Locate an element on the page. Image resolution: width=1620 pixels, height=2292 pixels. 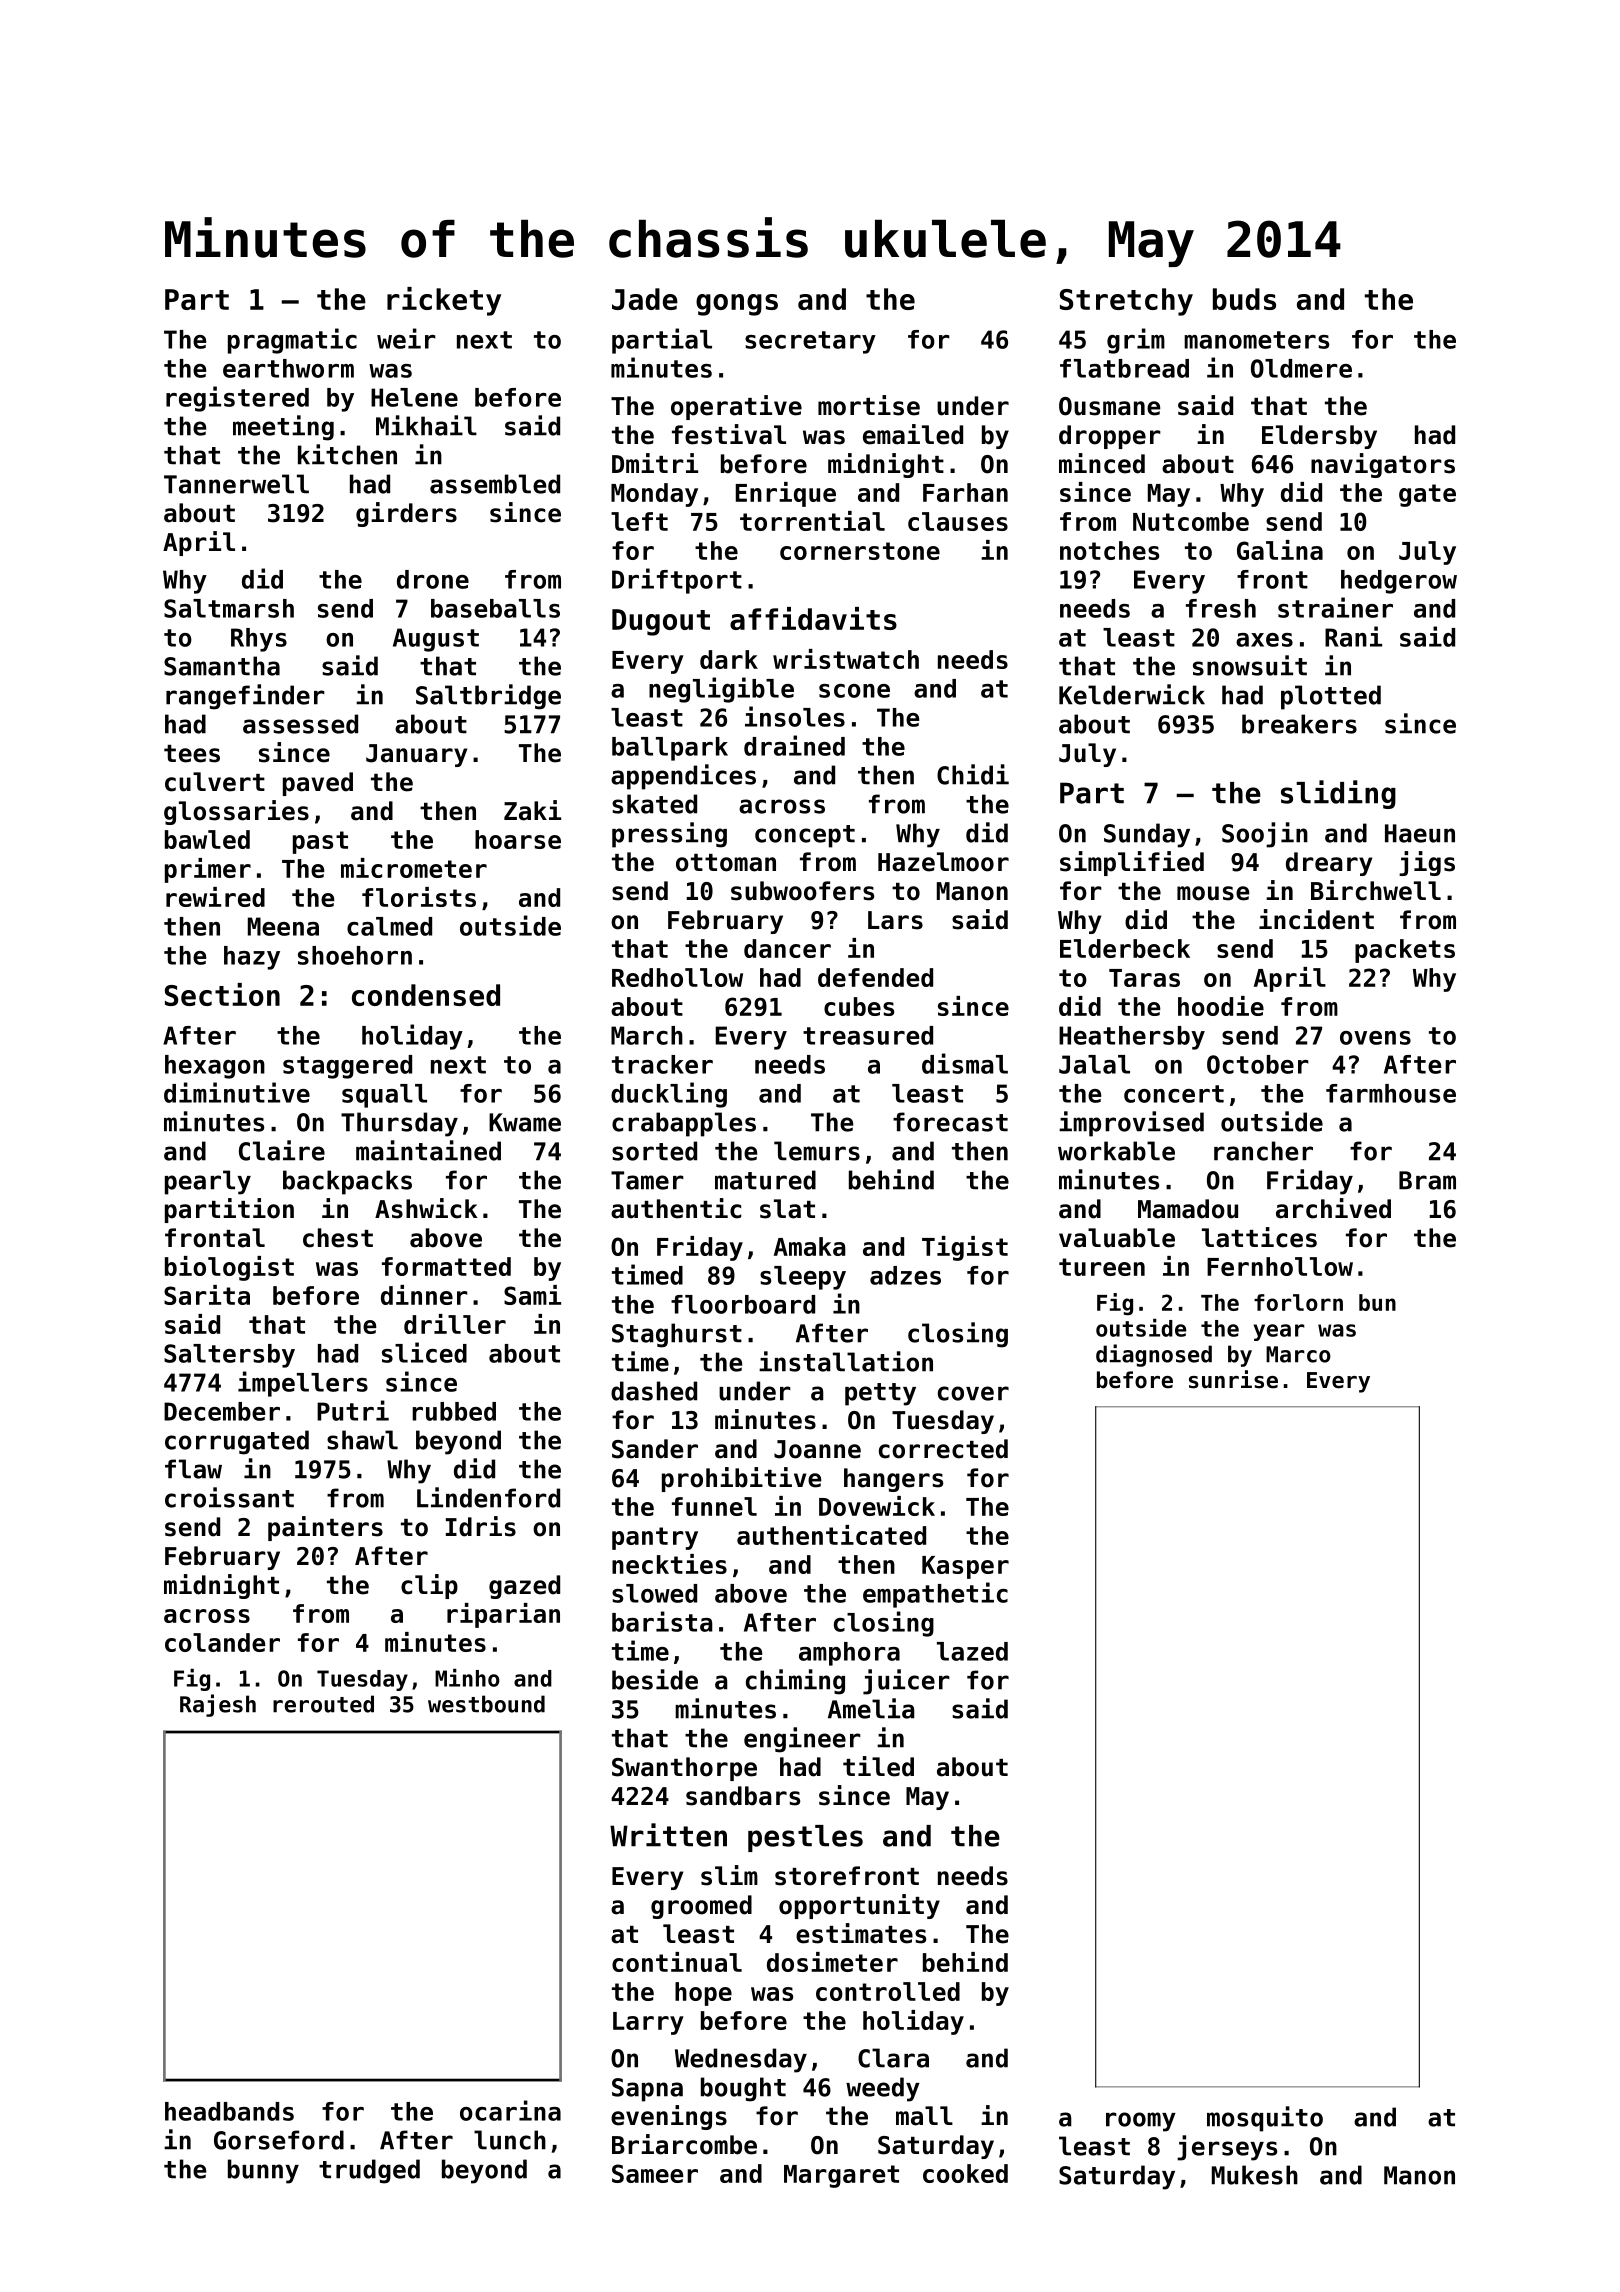
amphora is located at coordinates (849, 1654).
